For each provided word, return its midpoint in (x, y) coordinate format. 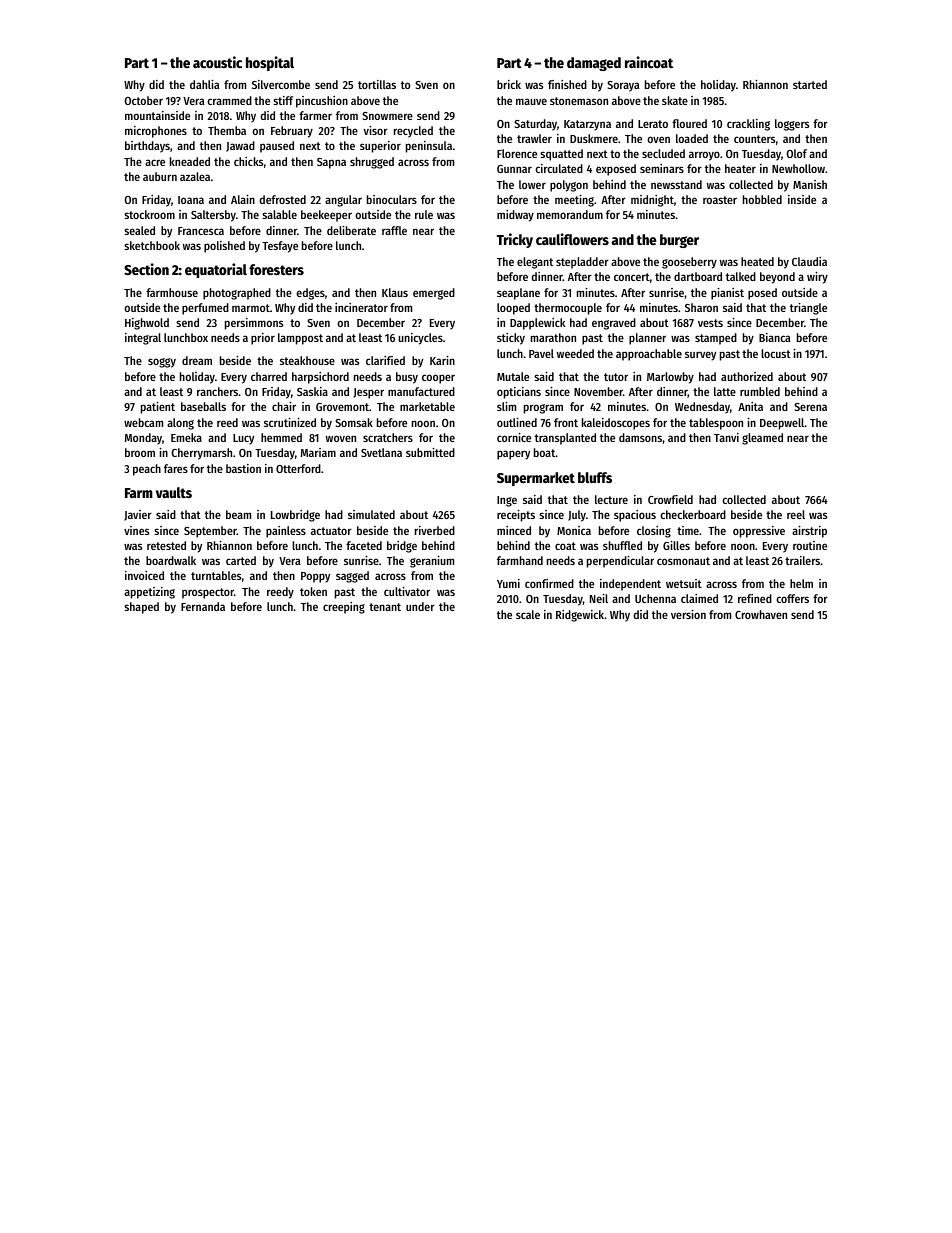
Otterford (298, 468)
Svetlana (381, 452)
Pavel (541, 353)
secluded (663, 153)
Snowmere (388, 116)
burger (679, 241)
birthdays (147, 147)
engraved (614, 324)
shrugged (372, 163)
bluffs (595, 477)
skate (675, 100)
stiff (283, 100)
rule (424, 214)
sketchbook (152, 245)
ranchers (217, 391)
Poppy (315, 577)
